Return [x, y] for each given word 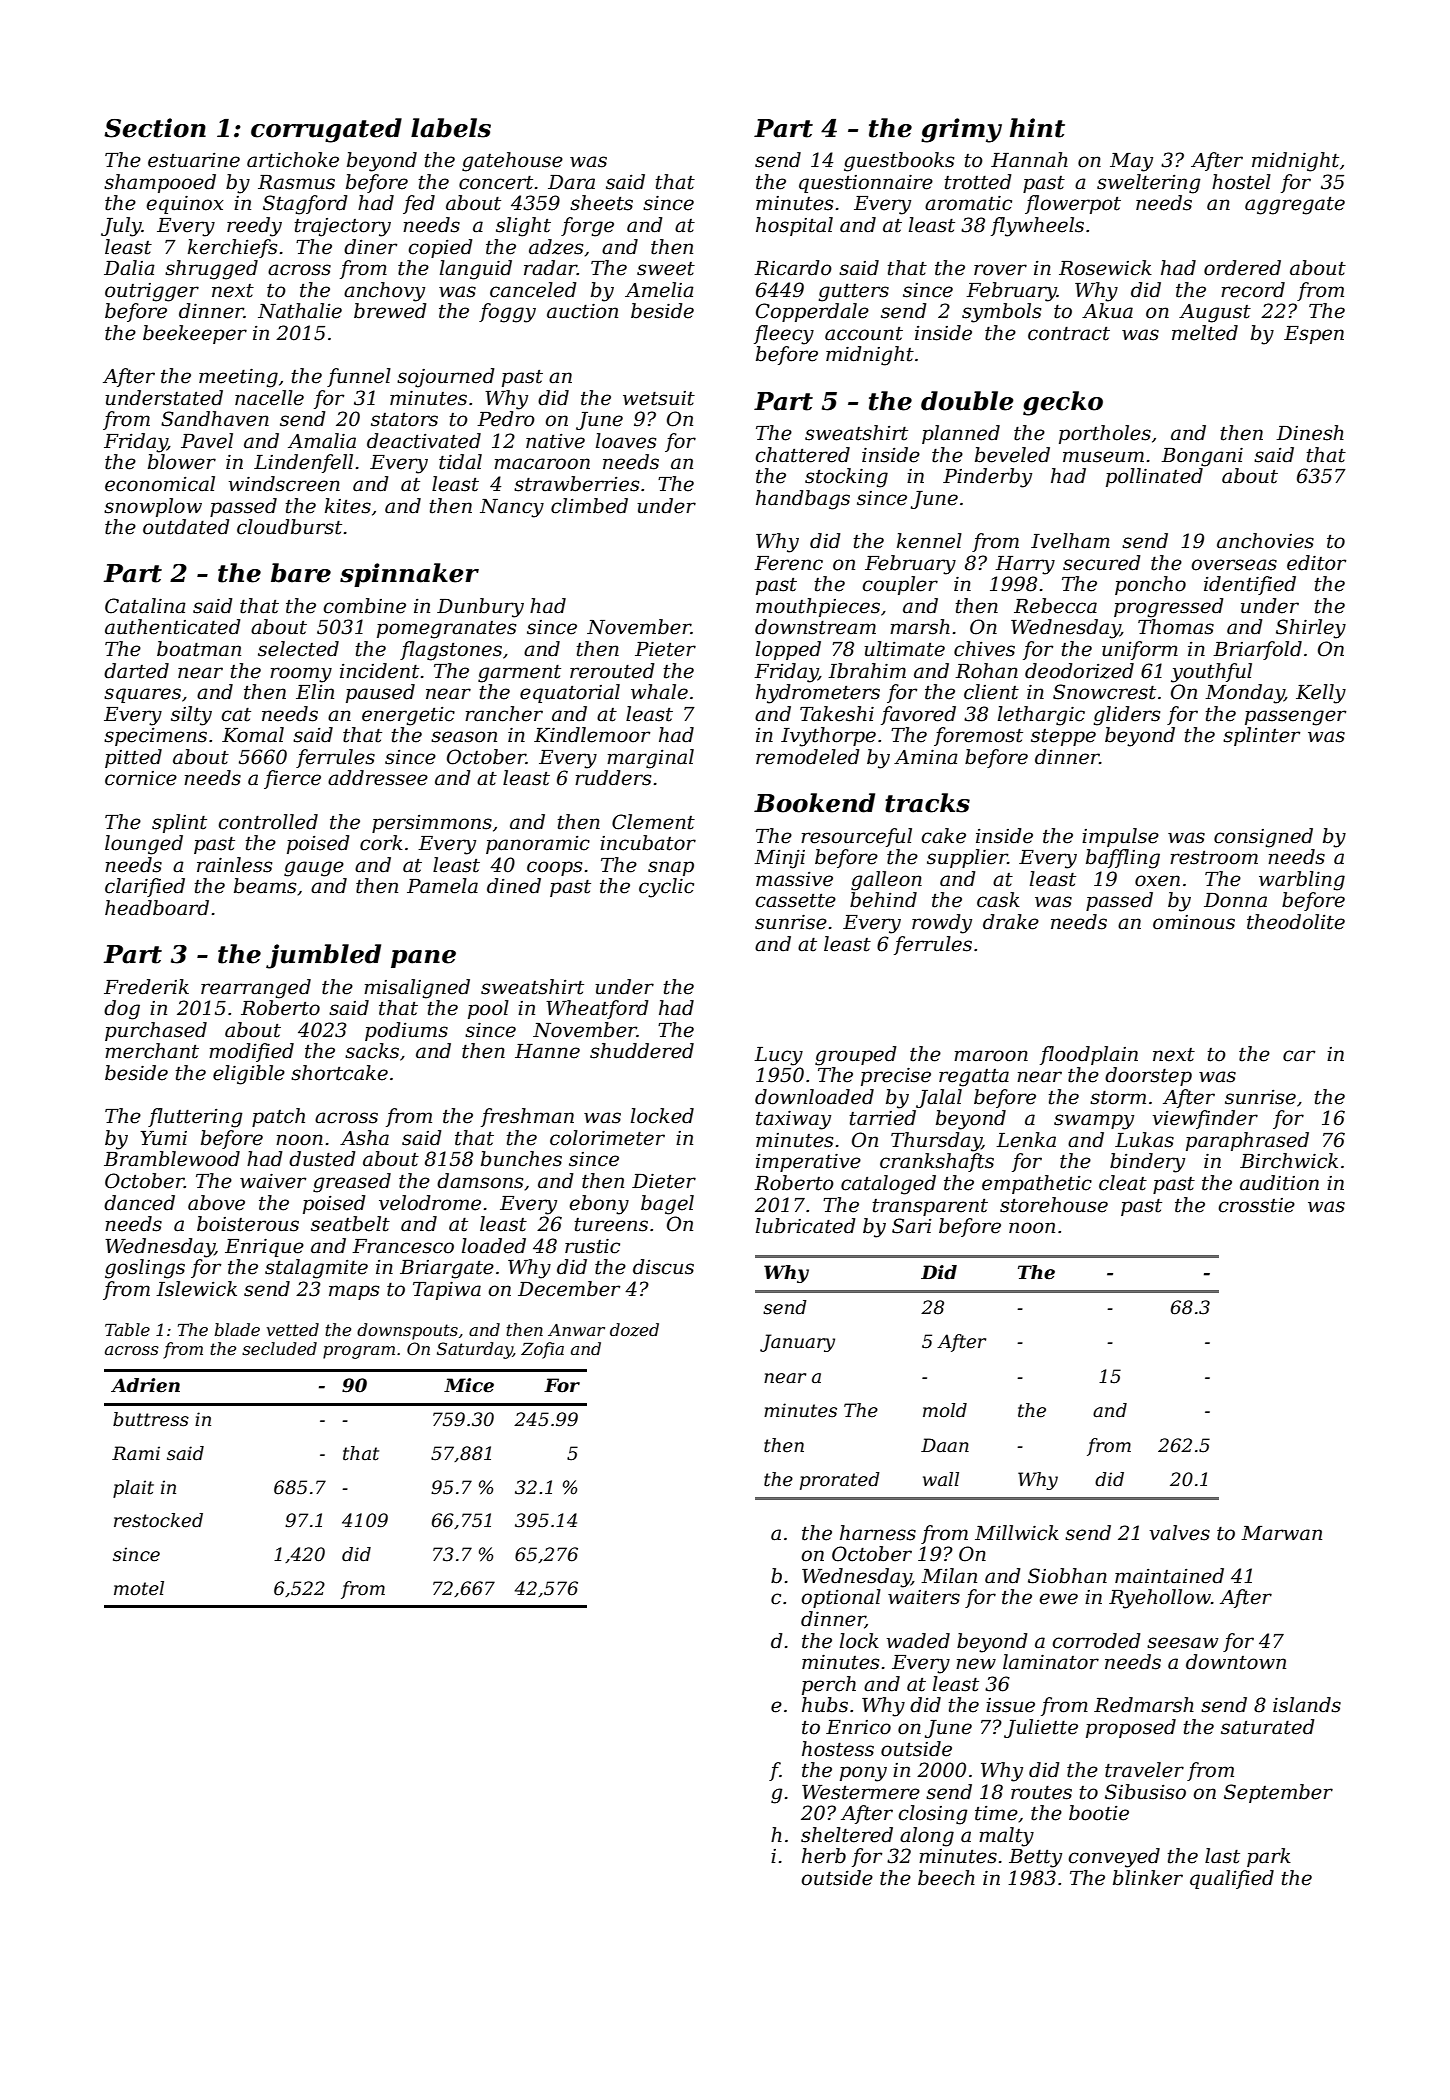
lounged [144, 845]
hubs [825, 1705]
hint [1037, 128]
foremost [978, 736]
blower [182, 462]
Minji [779, 859]
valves [1179, 1533]
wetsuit [659, 398]
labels [451, 128]
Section [155, 128]
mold [945, 1410]
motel [139, 1588]
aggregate [1295, 206]
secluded [279, 1348]
